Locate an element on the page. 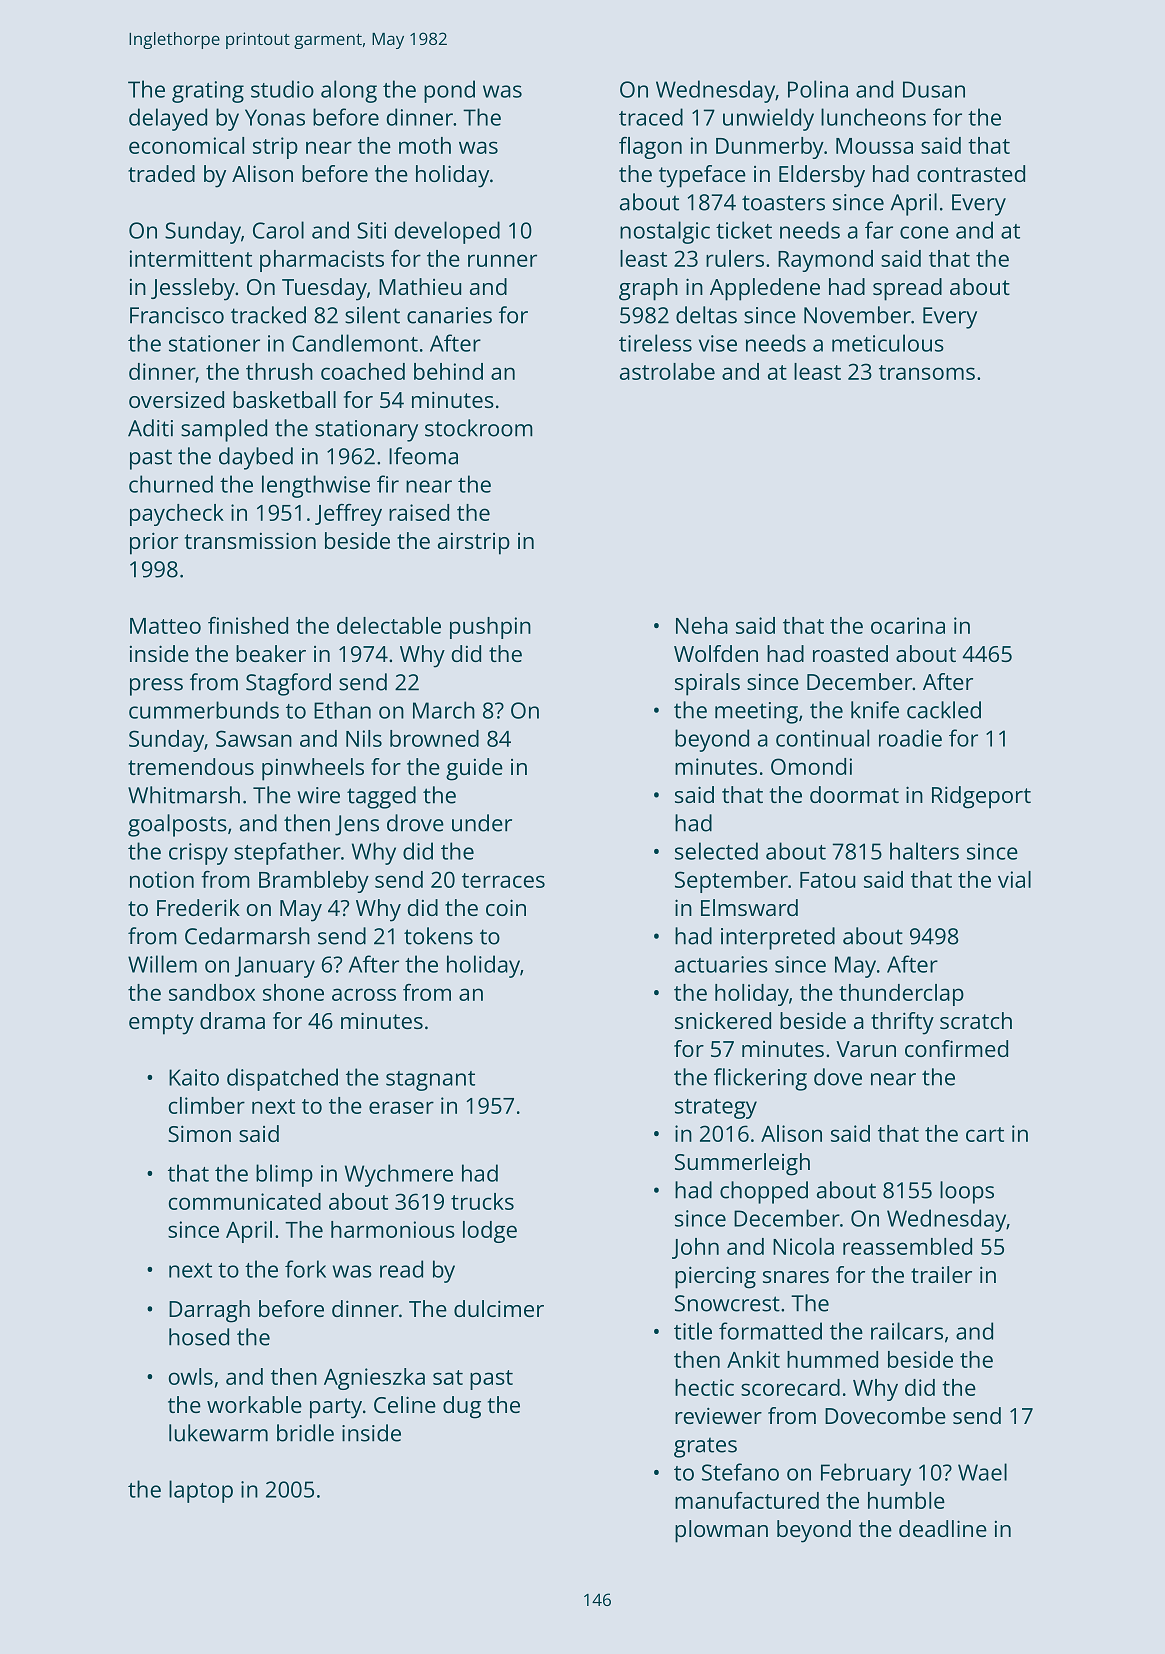  snares is located at coordinates (796, 1277).
